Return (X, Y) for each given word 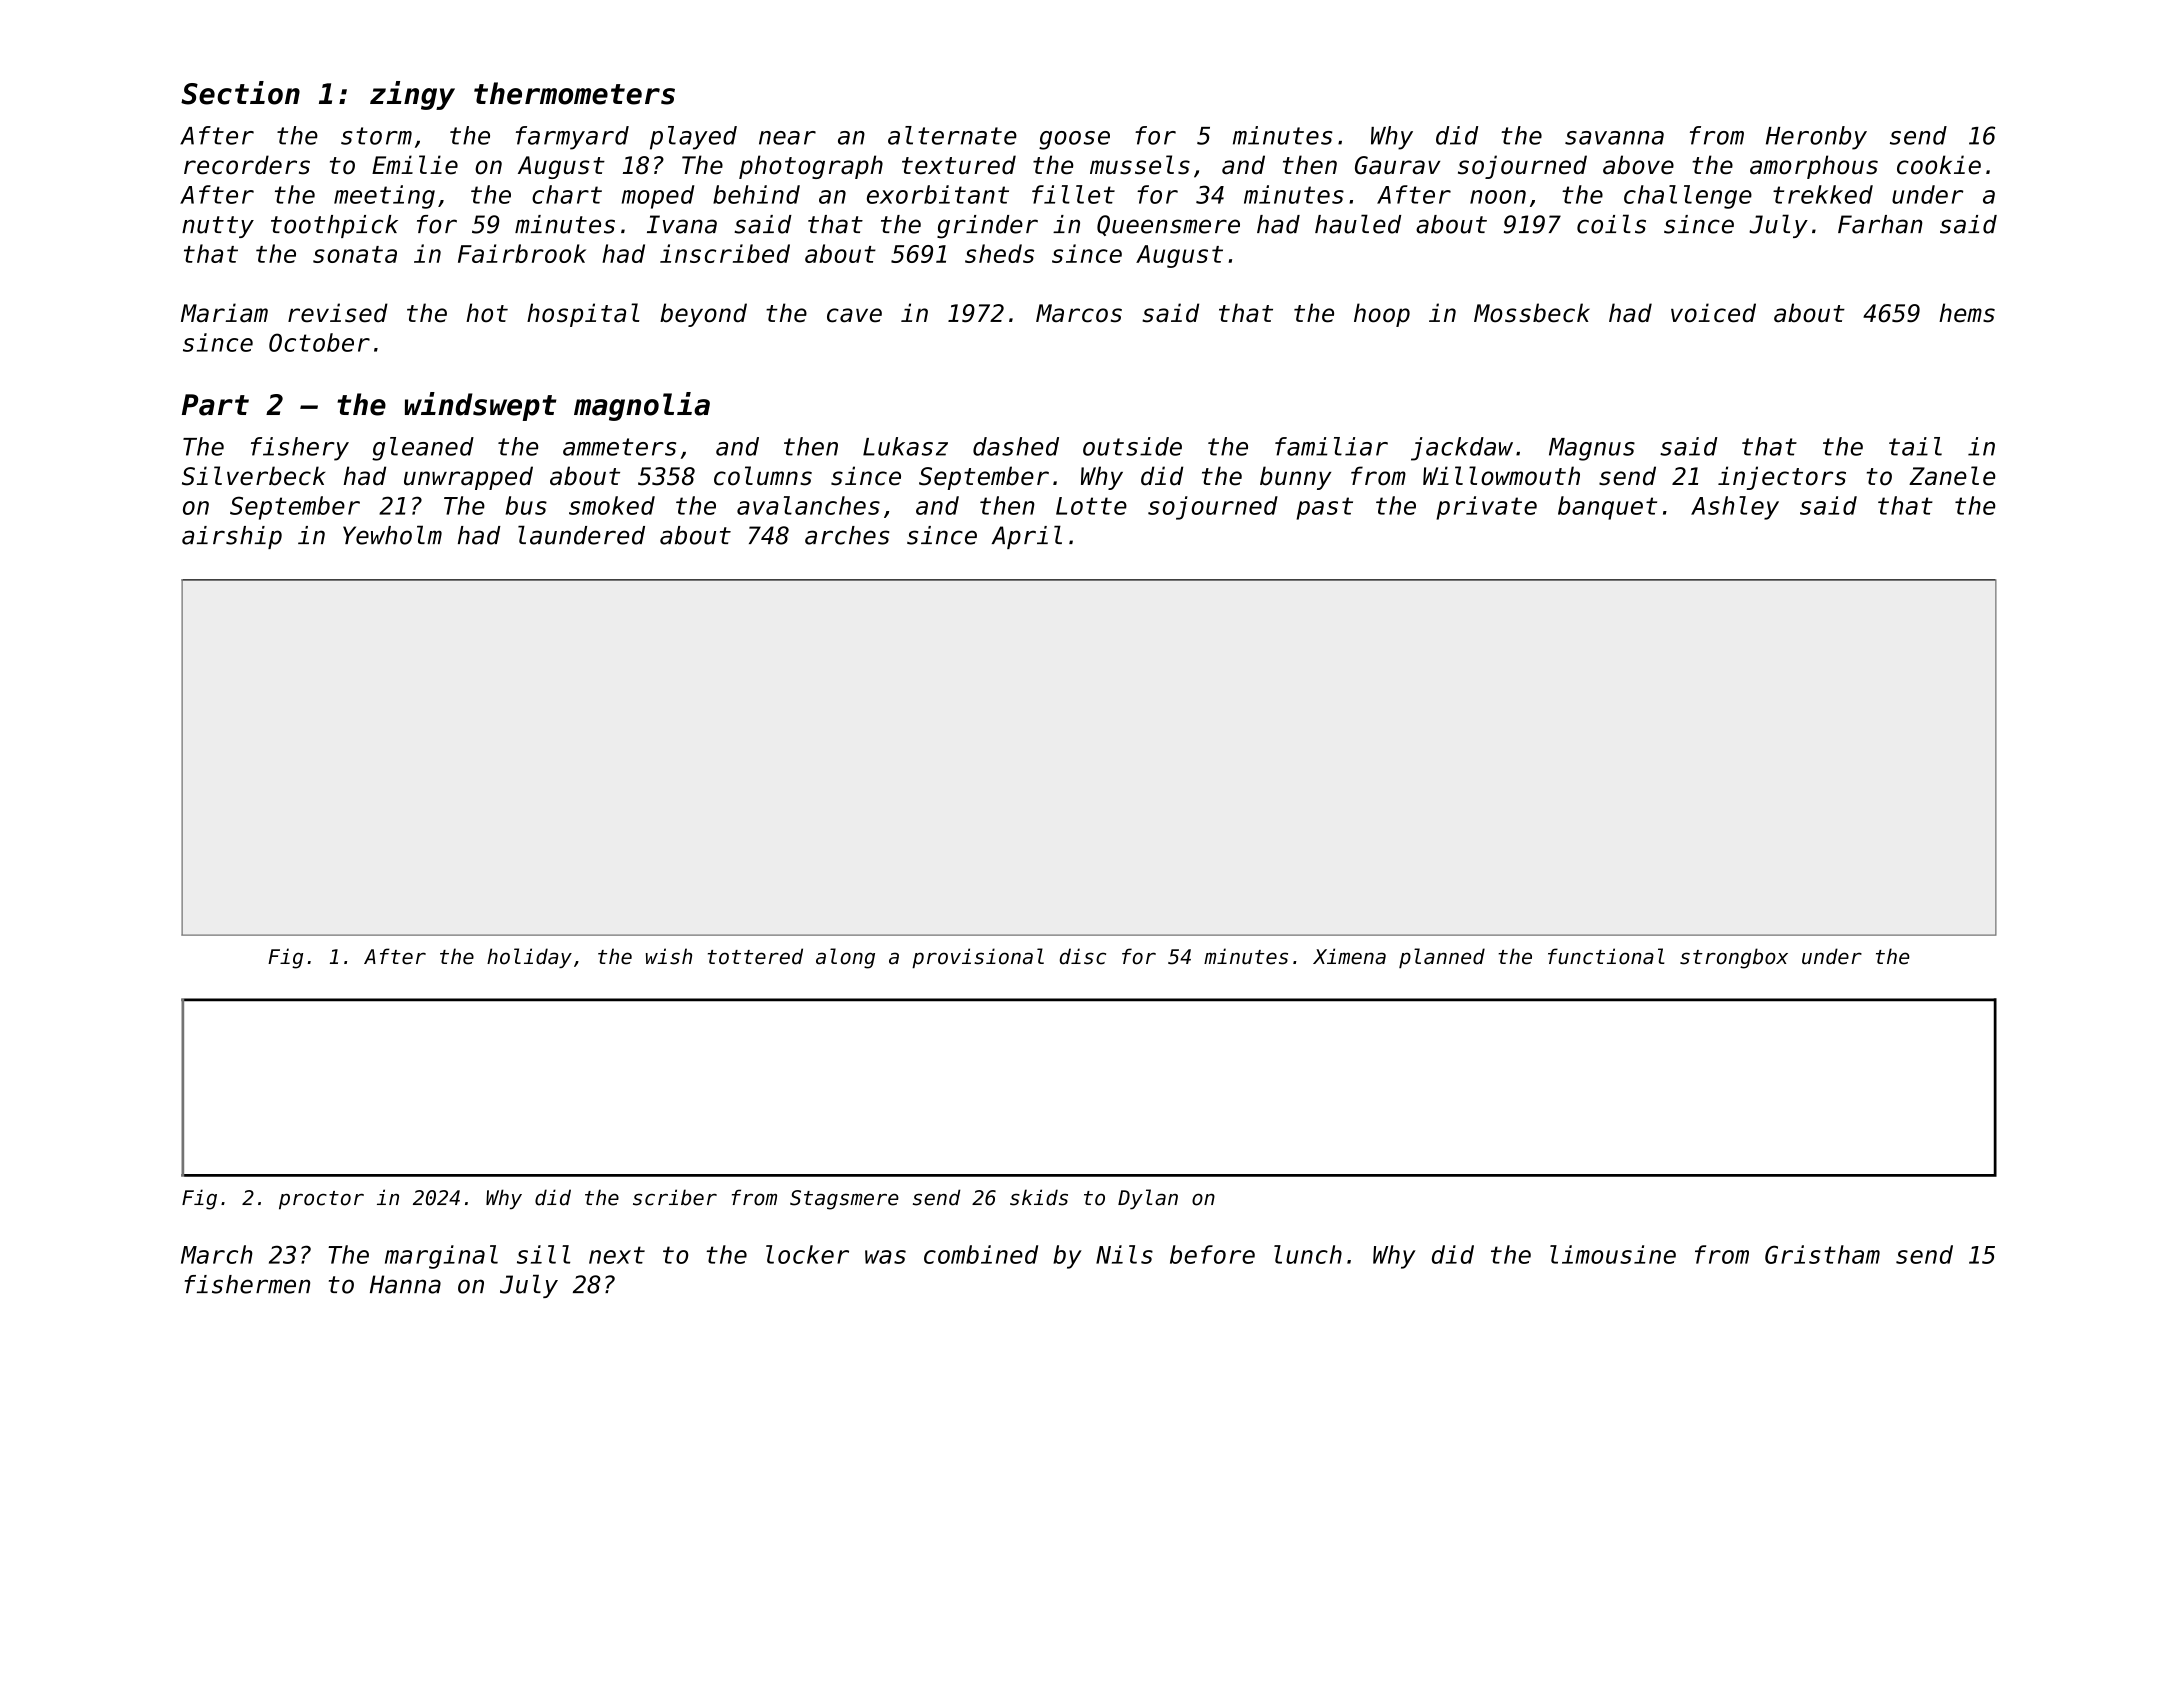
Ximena (1349, 956)
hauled (1358, 224)
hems (1967, 313)
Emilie (415, 165)
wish (669, 956)
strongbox (1734, 958)
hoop (1382, 315)
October (319, 342)
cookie (1939, 165)
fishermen (247, 1284)
